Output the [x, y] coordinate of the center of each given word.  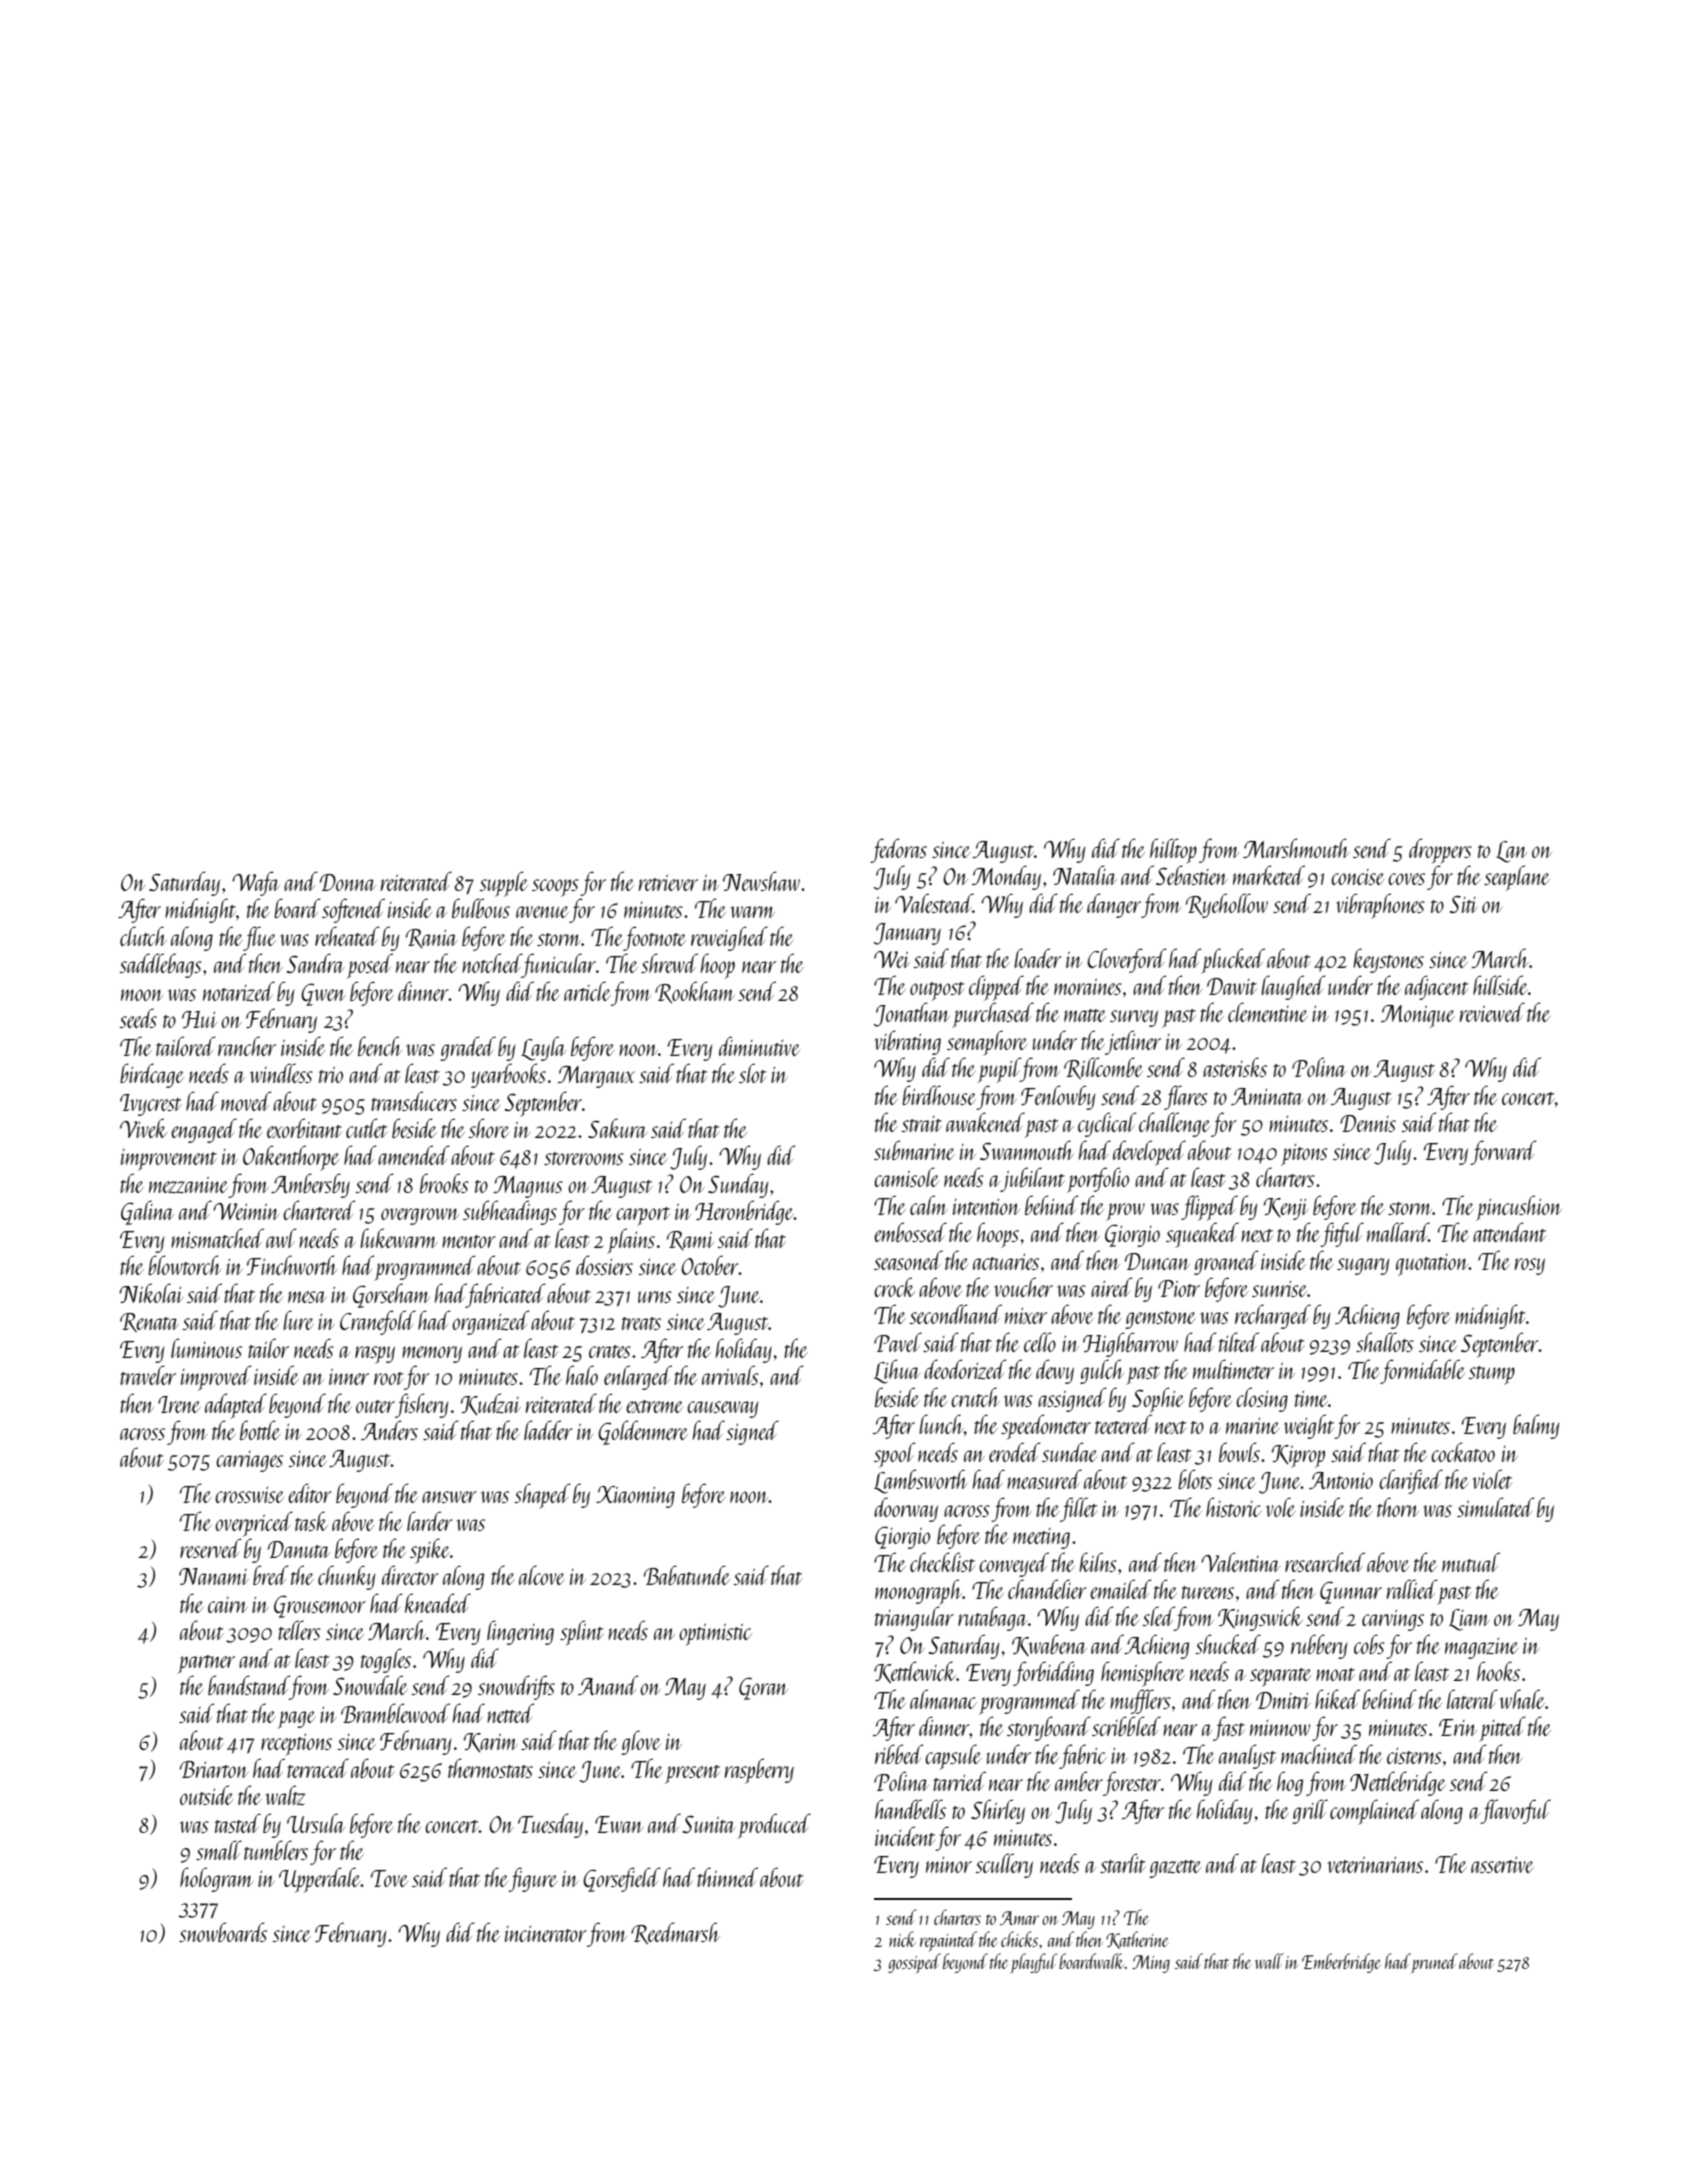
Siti [1464, 904]
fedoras [898, 850]
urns [655, 1297]
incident [905, 1836]
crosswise [249, 1495]
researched [1325, 1562]
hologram [216, 1879]
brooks [444, 1183]
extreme [654, 1406]
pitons [1304, 1155]
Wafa [256, 883]
